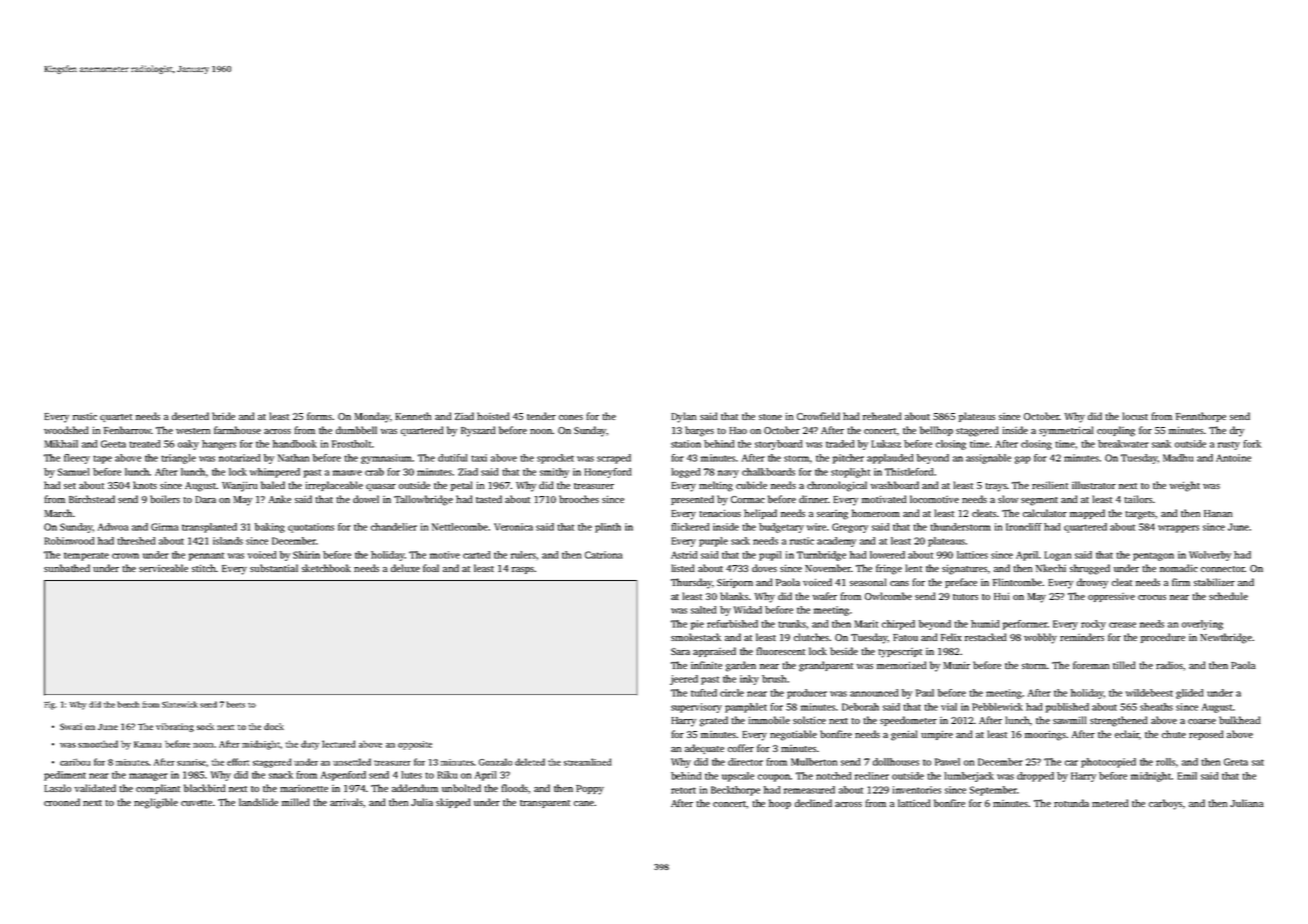 This screenshot has height=924, width=1308. I want to click on doves, so click(764, 568).
